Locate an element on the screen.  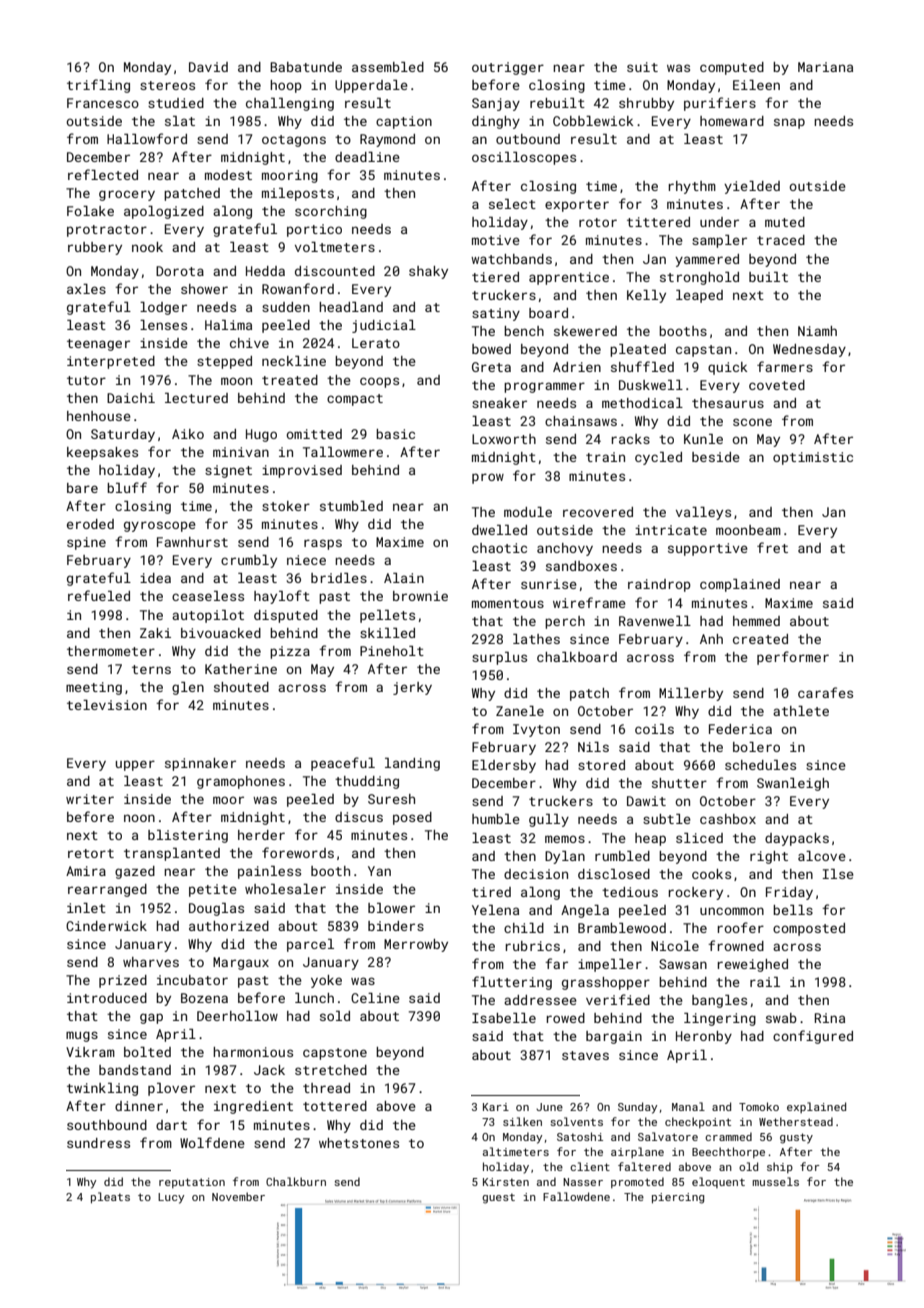
twinkling is located at coordinates (102, 1089).
